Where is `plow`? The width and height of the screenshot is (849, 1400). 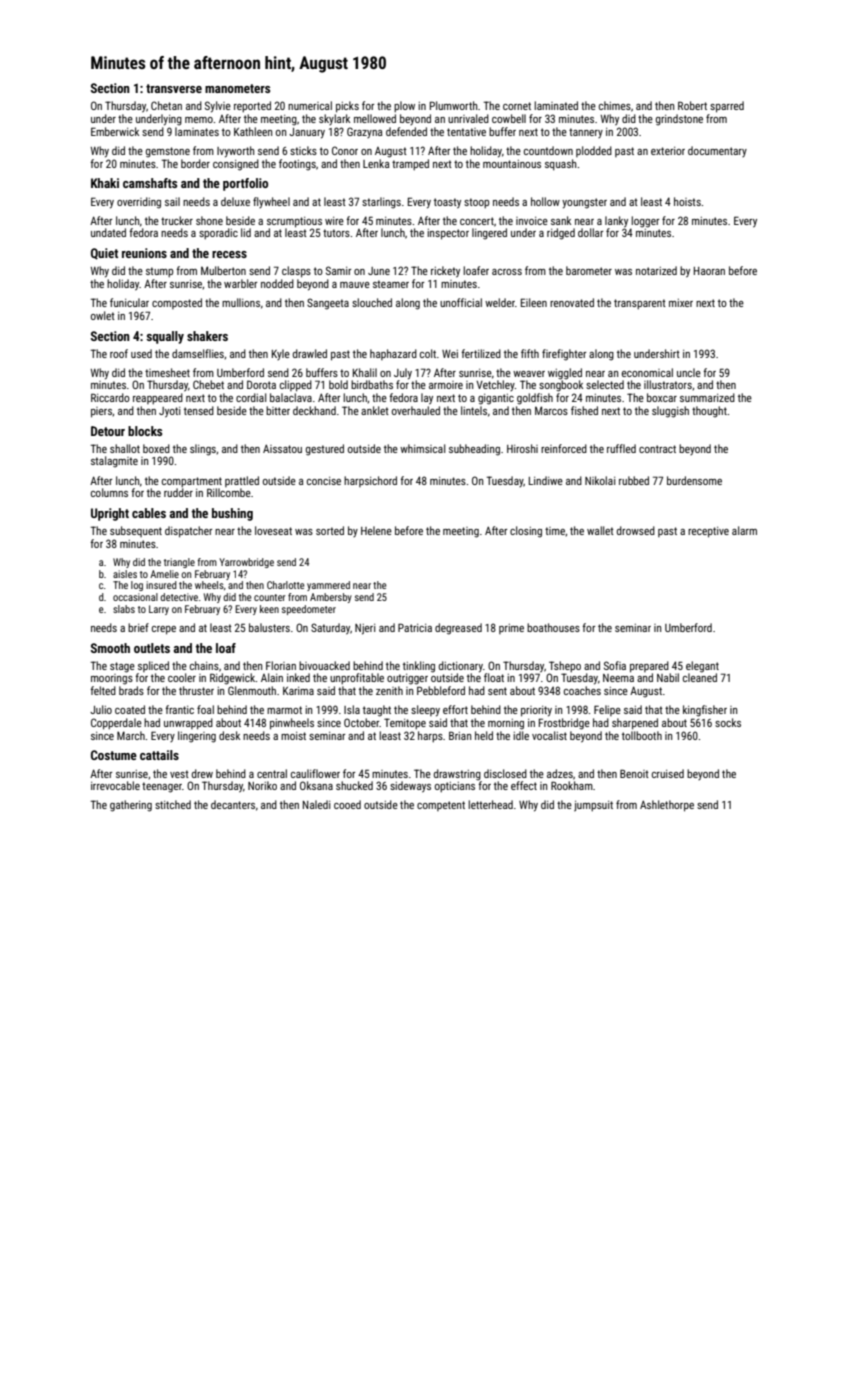
plow is located at coordinates (404, 106).
